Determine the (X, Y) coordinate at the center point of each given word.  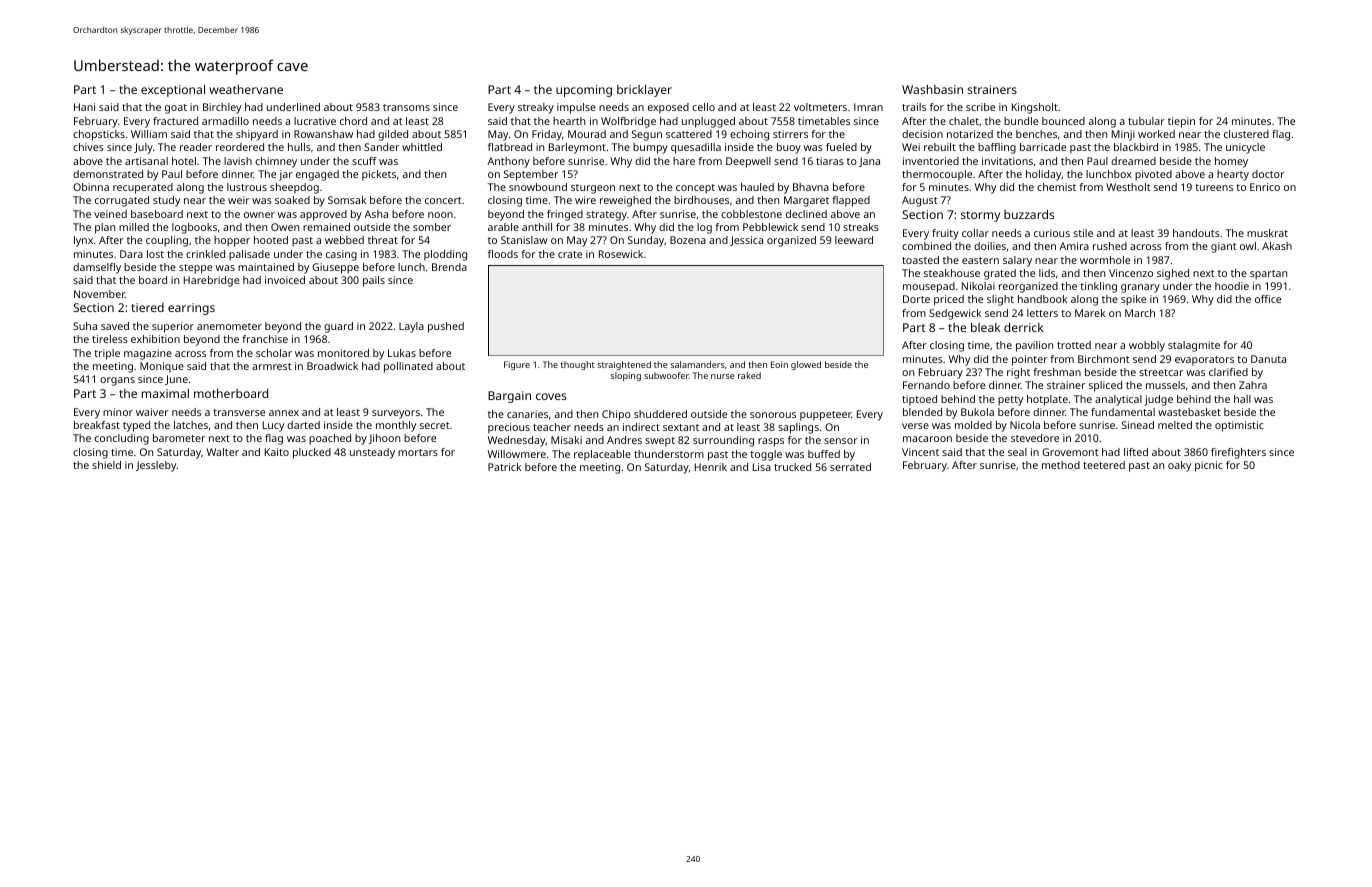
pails (374, 281)
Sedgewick (955, 314)
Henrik (711, 467)
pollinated (408, 367)
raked (749, 375)
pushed (446, 327)
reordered (240, 147)
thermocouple (937, 175)
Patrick (504, 467)
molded (973, 425)
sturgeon (593, 189)
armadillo (225, 121)
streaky (536, 108)
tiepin (1181, 122)
